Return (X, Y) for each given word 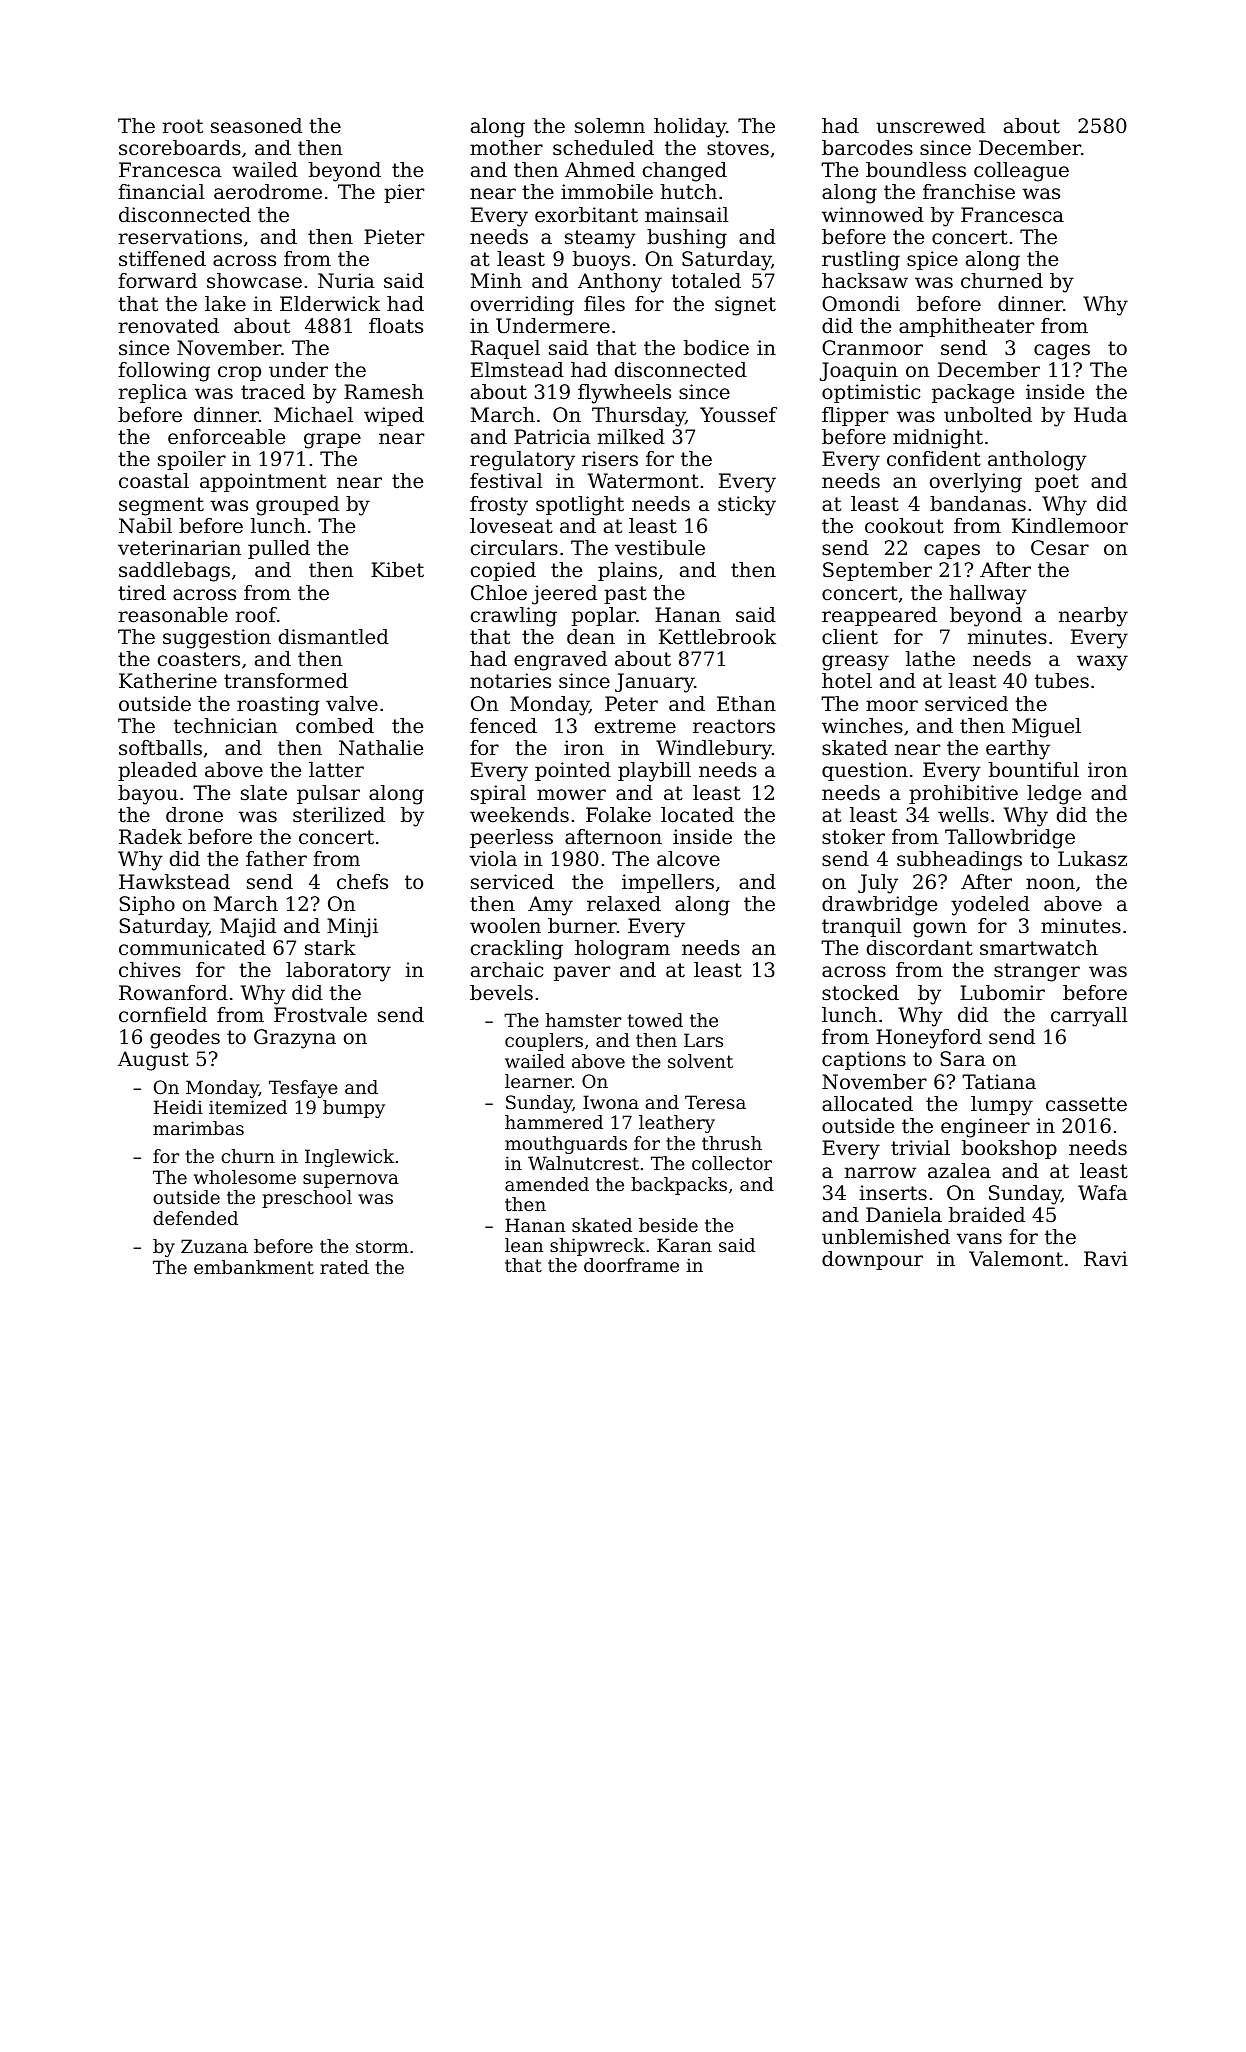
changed (685, 172)
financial (161, 192)
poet (1057, 483)
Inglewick (349, 1158)
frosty (499, 506)
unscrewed (930, 126)
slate (264, 793)
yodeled (990, 906)
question (865, 771)
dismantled (334, 637)
